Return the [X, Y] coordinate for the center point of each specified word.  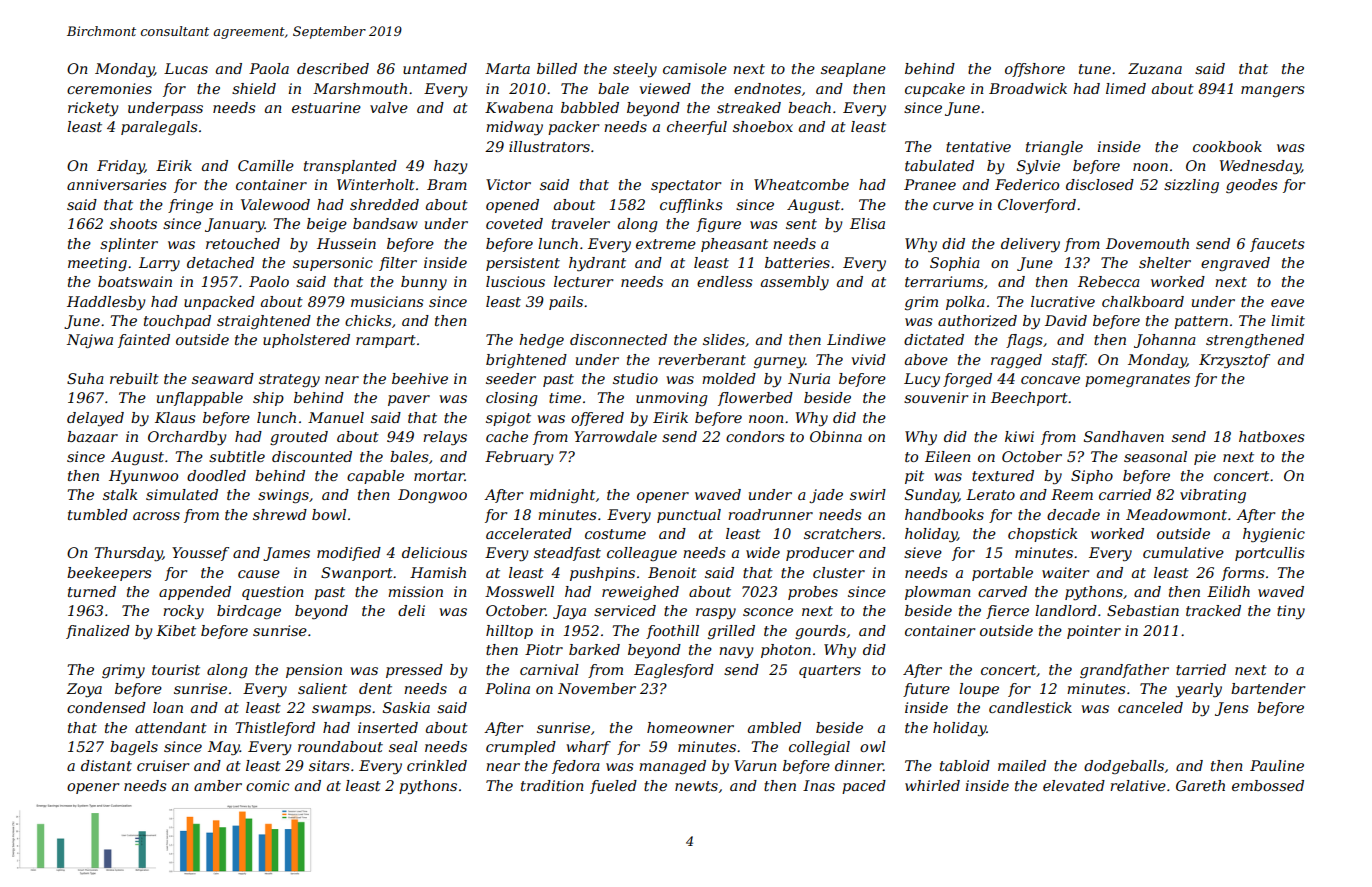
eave [1287, 303]
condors [755, 436]
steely [635, 70]
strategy [289, 380]
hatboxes [1272, 436]
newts [696, 786]
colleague [642, 554]
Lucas [186, 68]
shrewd [280, 514]
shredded [384, 204]
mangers [1273, 91]
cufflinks [691, 206]
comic [267, 785]
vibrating [1213, 496]
